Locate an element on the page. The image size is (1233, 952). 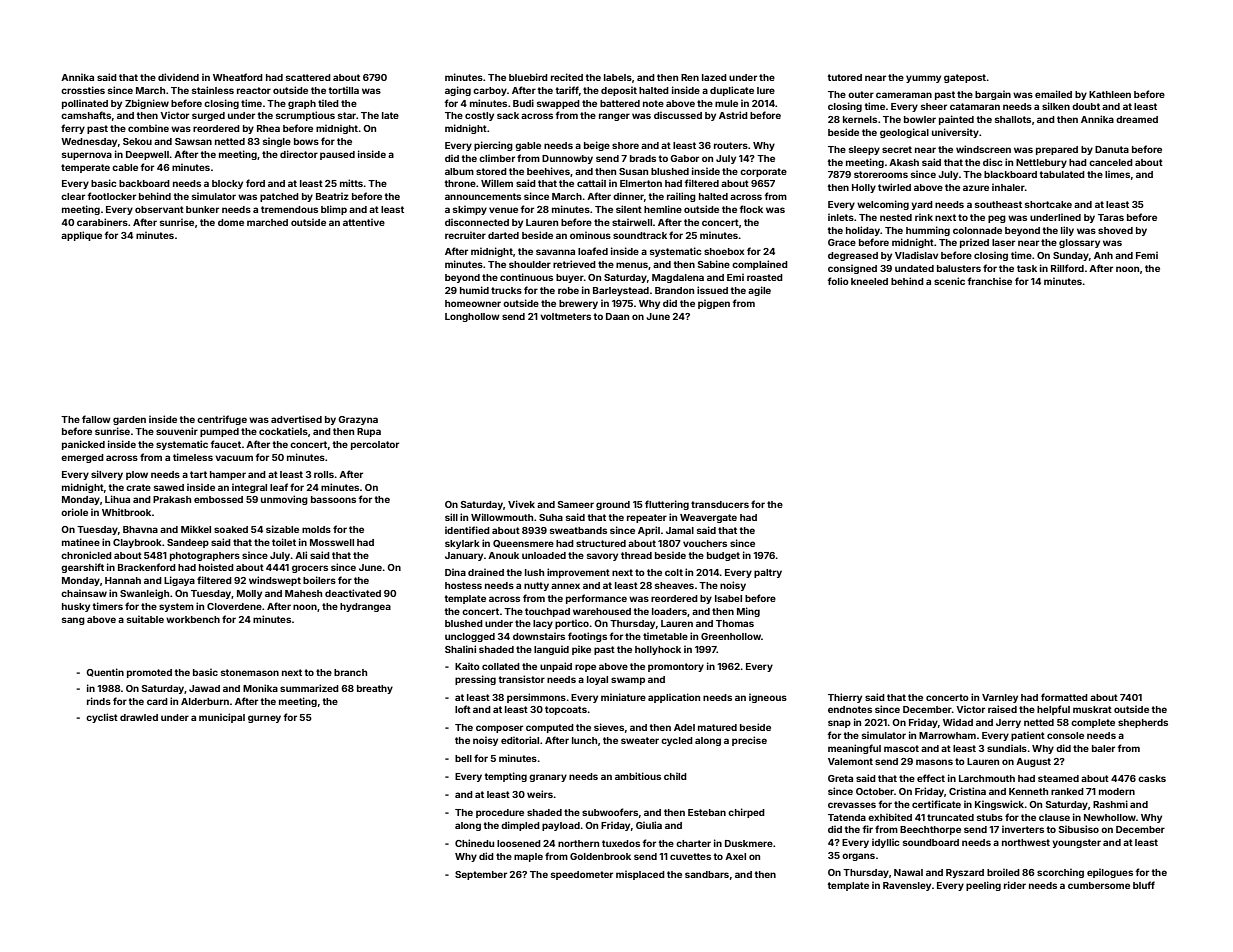
applique is located at coordinates (81, 236).
